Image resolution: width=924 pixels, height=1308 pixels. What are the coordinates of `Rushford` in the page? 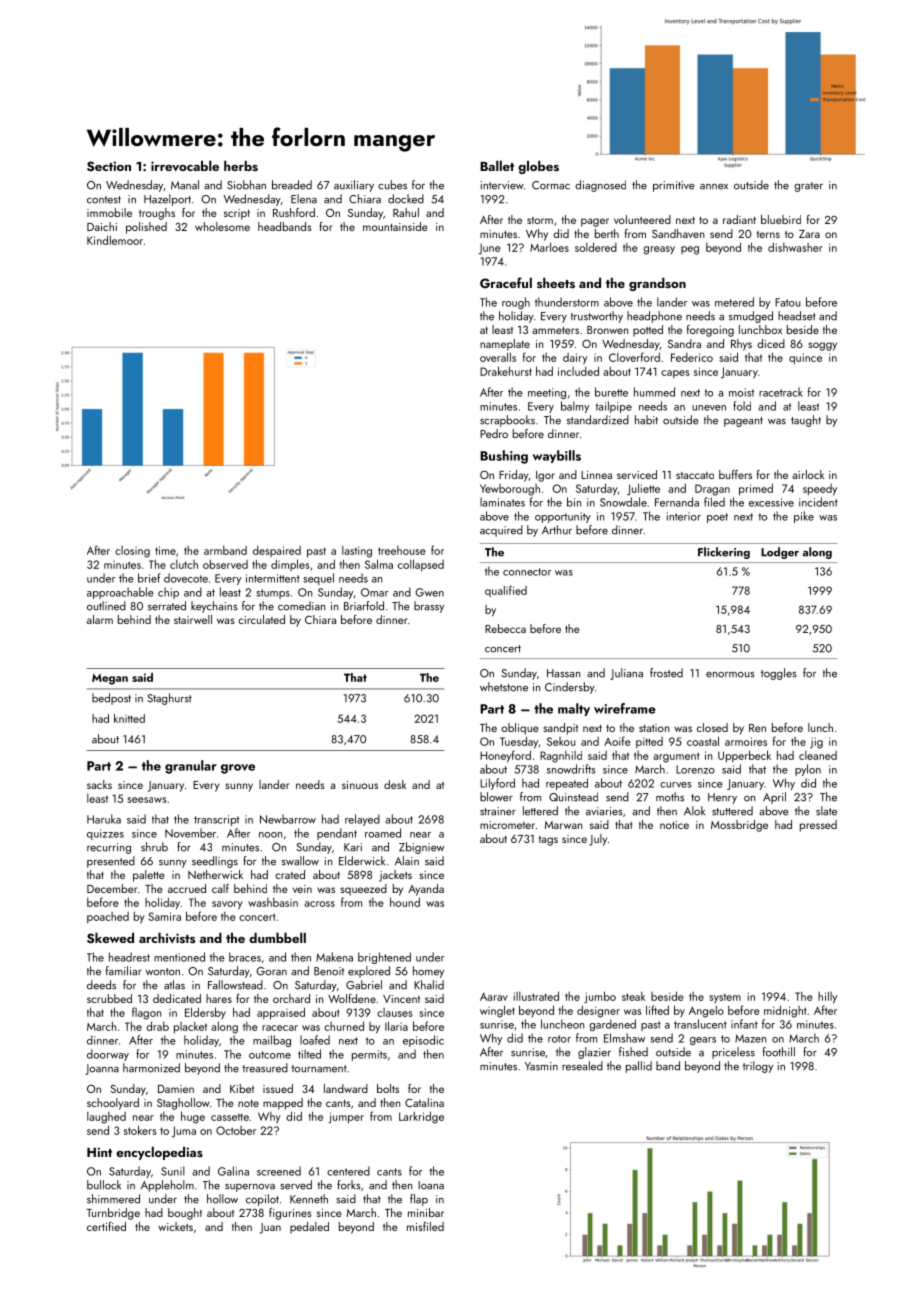 It's located at (294, 212).
